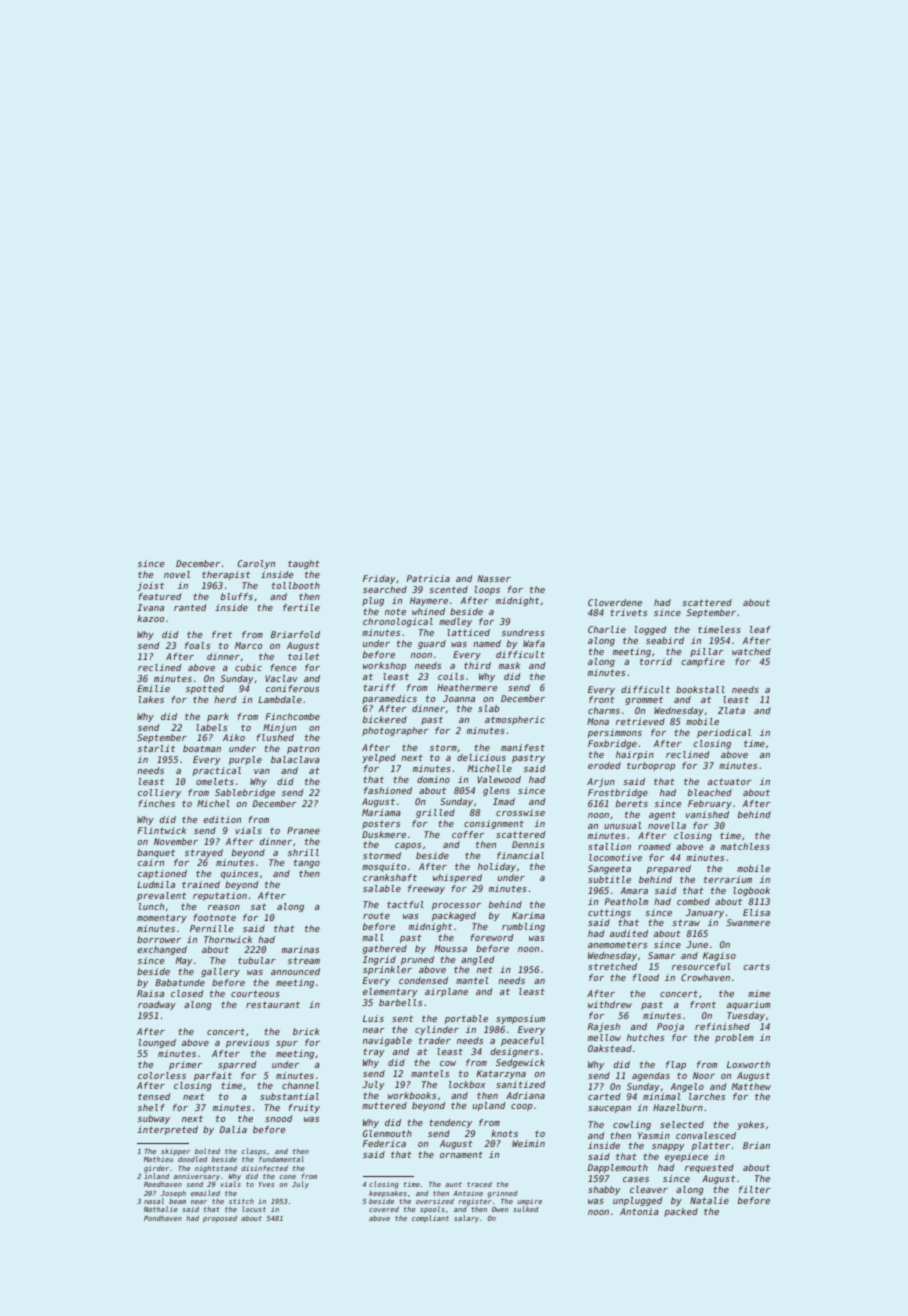 Image resolution: width=908 pixels, height=1316 pixels. I want to click on periodical, so click(724, 733).
